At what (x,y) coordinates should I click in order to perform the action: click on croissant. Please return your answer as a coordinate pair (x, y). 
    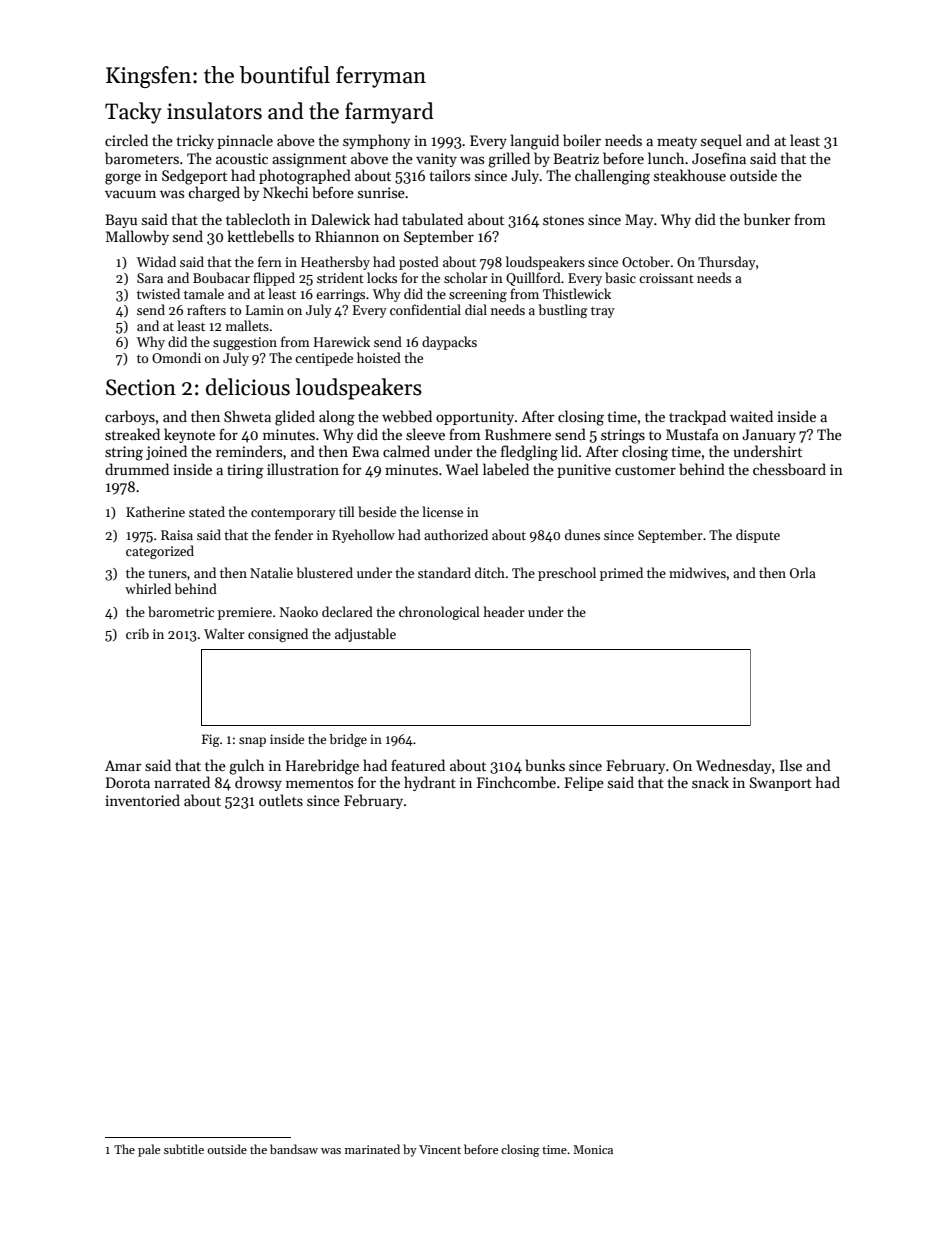
    Looking at the image, I should click on (666, 278).
